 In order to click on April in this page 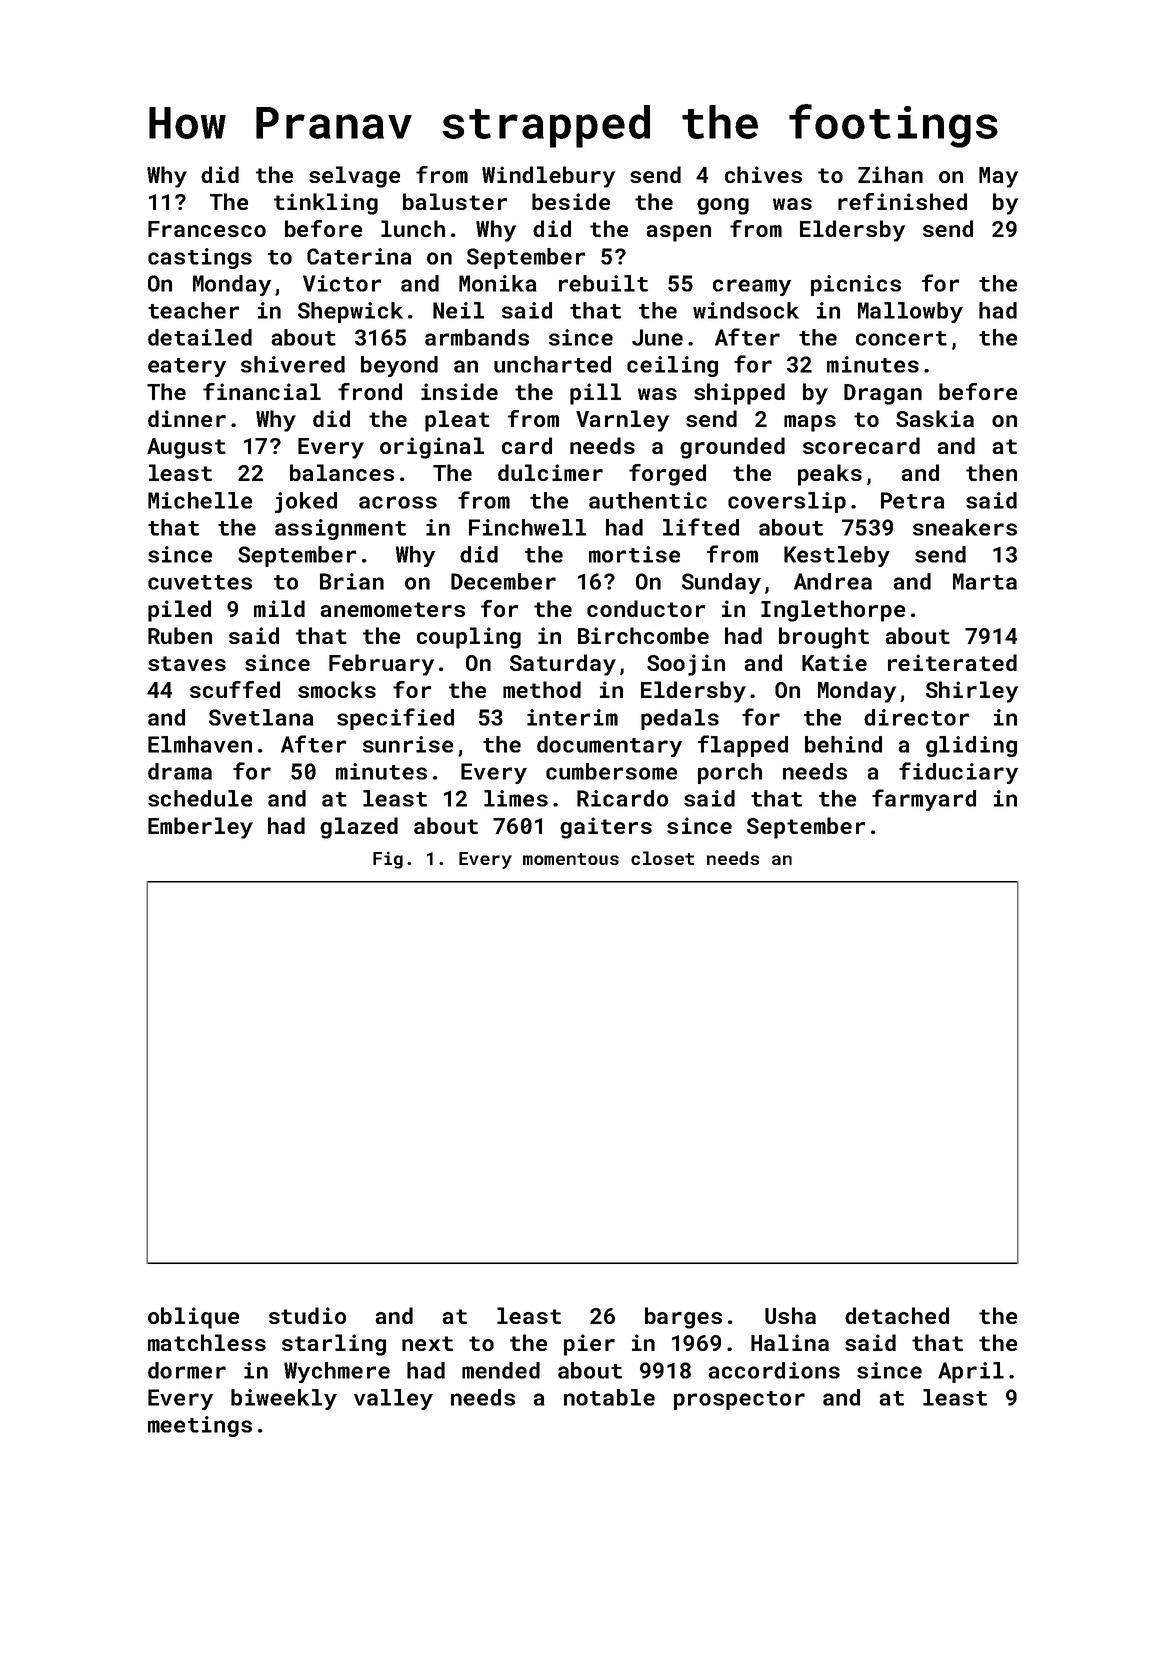, I will do `click(971, 1372)`.
